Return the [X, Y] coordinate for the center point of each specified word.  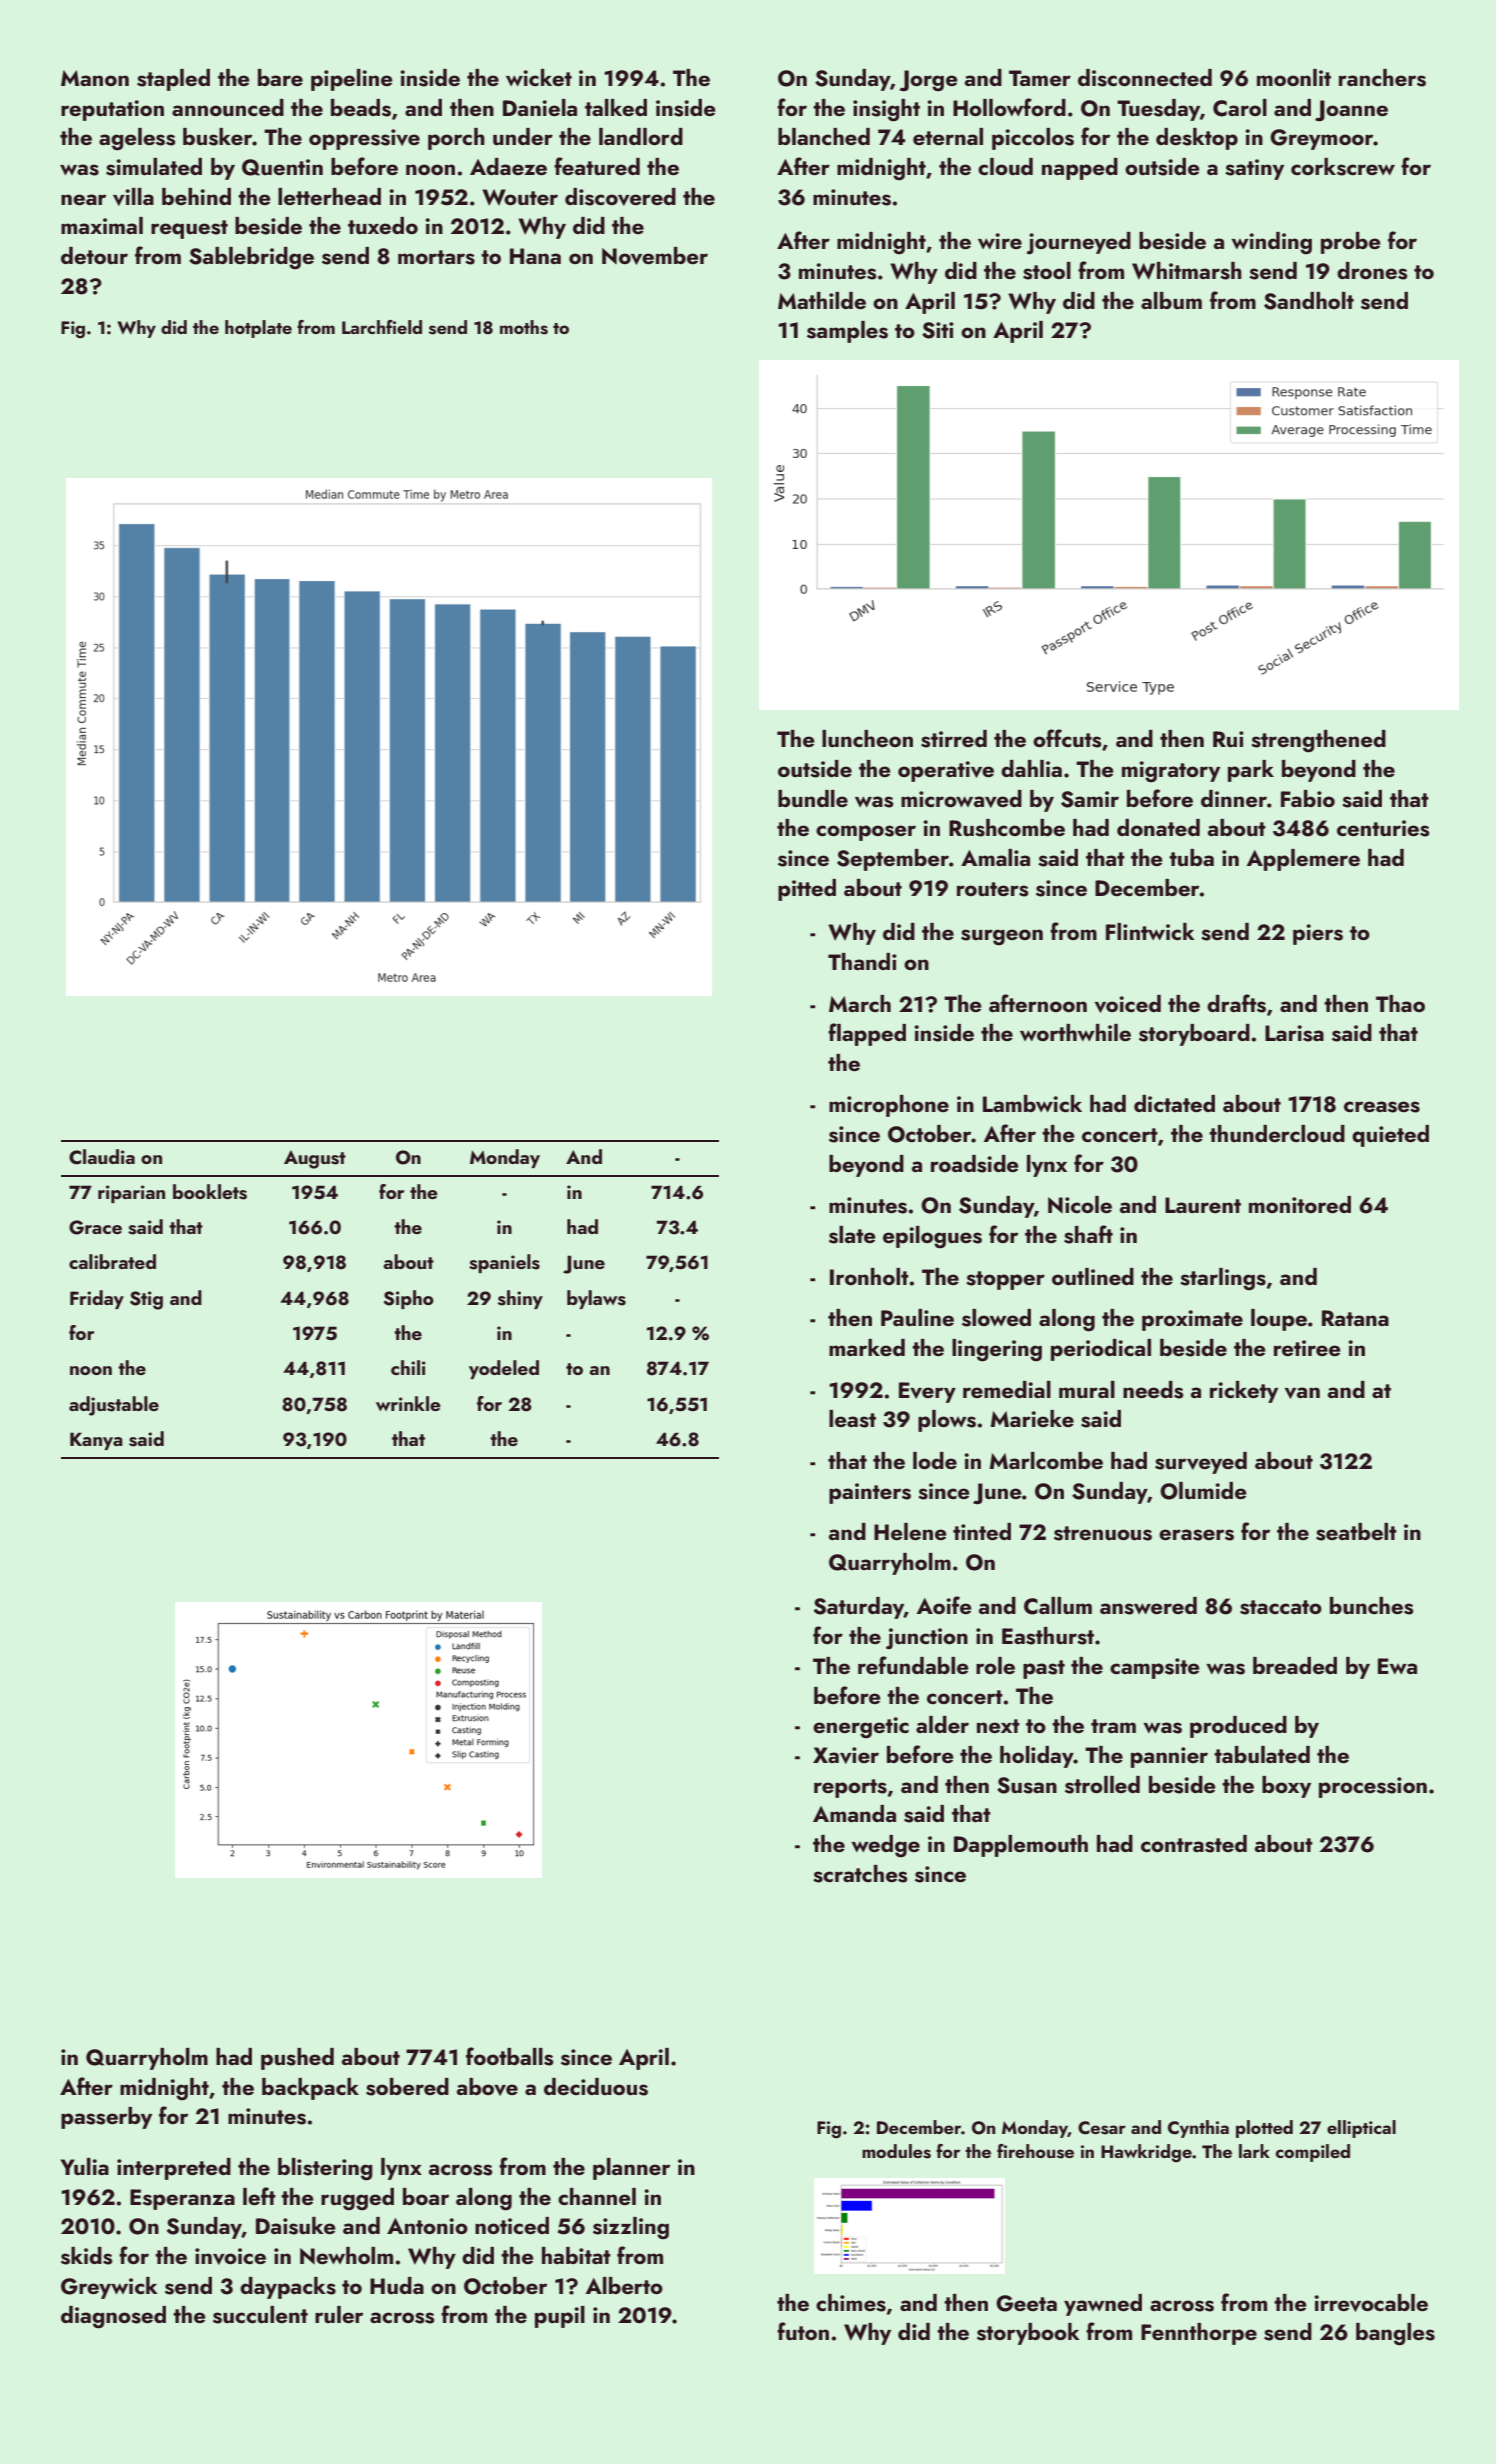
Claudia [102, 1157]
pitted [807, 890]
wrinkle [408, 1403]
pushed [297, 2059]
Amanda [854, 1813]
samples [847, 332]
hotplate [258, 329]
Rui [1228, 739]
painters [870, 1493]
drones [1372, 271]
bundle [813, 798]
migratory [1171, 772]
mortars [436, 257]
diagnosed [113, 2317]
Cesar [1102, 2128]
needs [1153, 1390]
